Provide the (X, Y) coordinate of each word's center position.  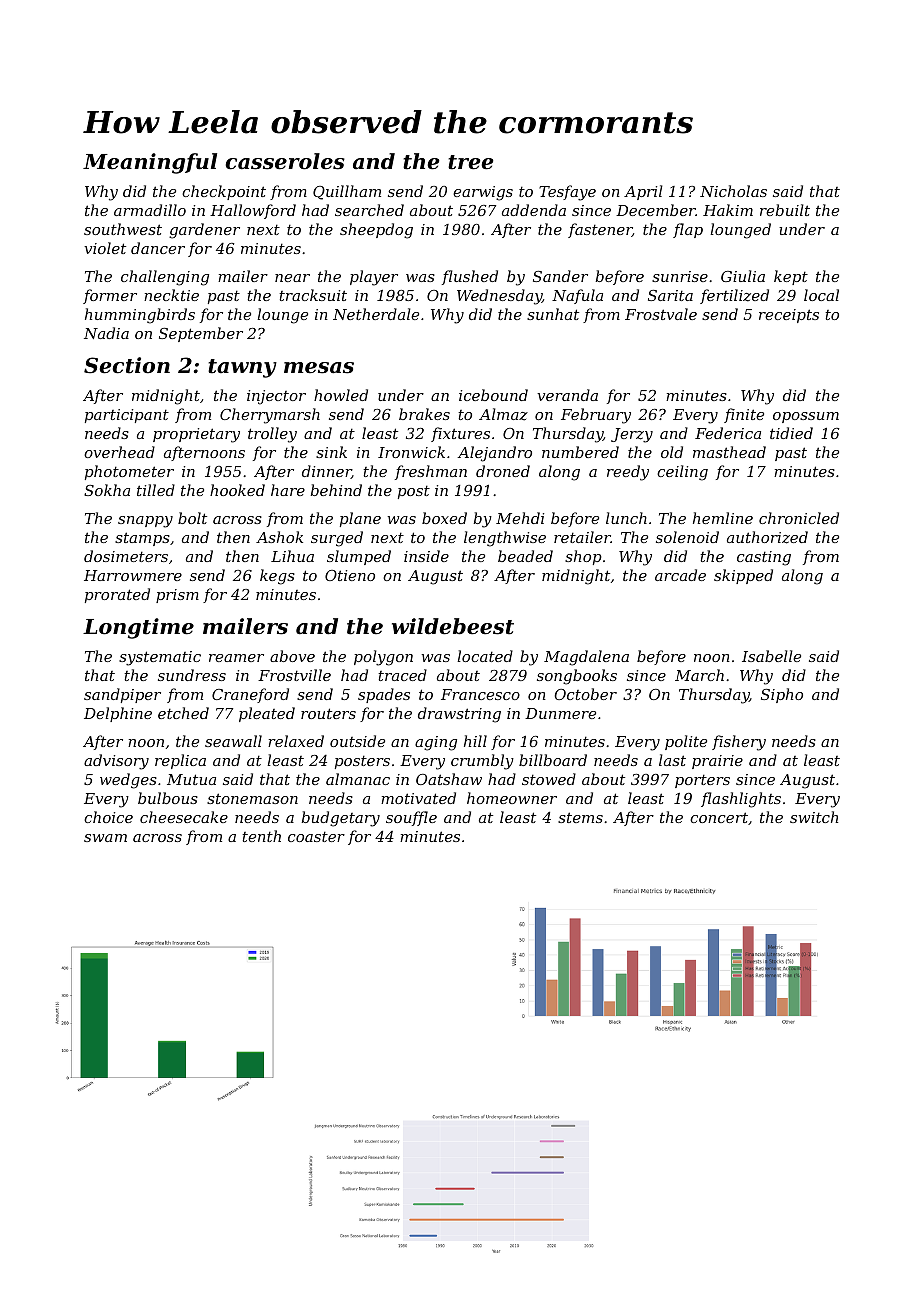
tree (470, 162)
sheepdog (376, 231)
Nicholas (733, 191)
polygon (383, 658)
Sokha (107, 490)
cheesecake (184, 817)
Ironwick (411, 452)
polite (686, 742)
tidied (791, 433)
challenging (165, 278)
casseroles (285, 161)
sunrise (680, 276)
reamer (236, 658)
